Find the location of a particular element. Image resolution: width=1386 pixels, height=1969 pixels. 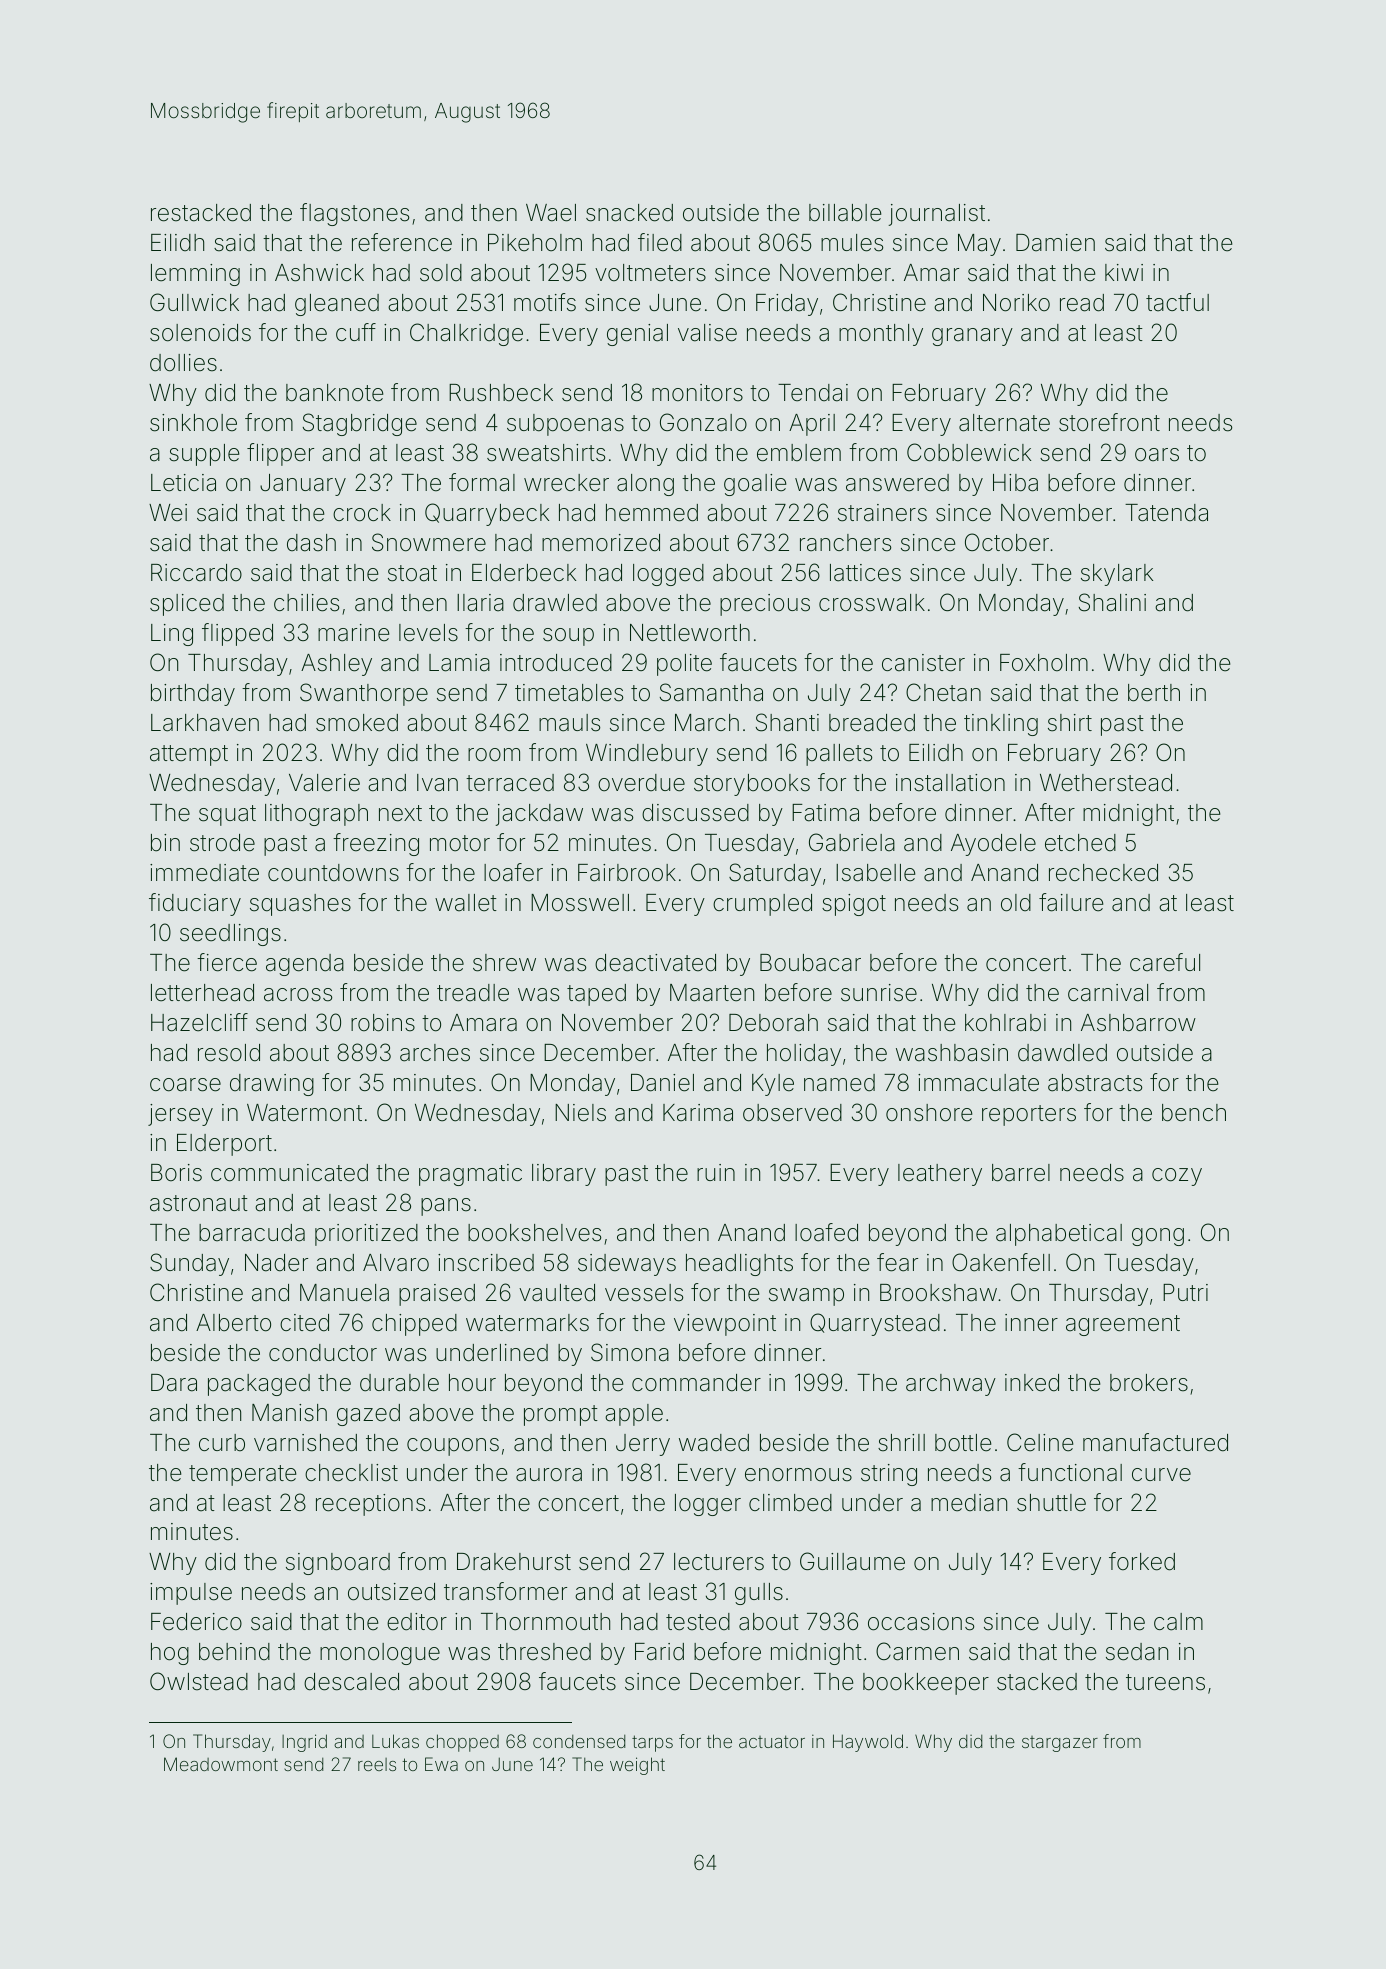

billable is located at coordinates (845, 213).
